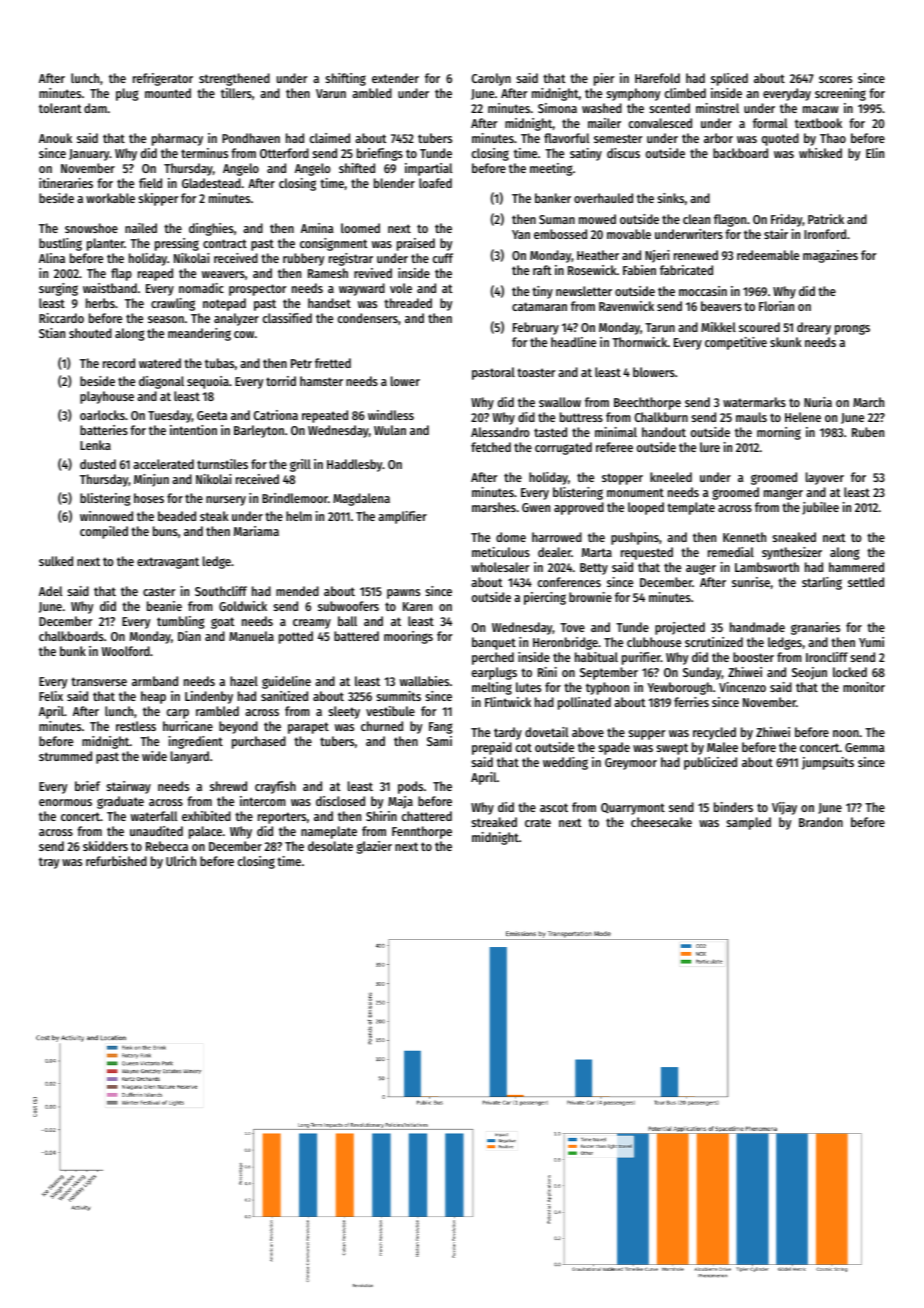  I want to click on Harefold, so click(657, 78).
